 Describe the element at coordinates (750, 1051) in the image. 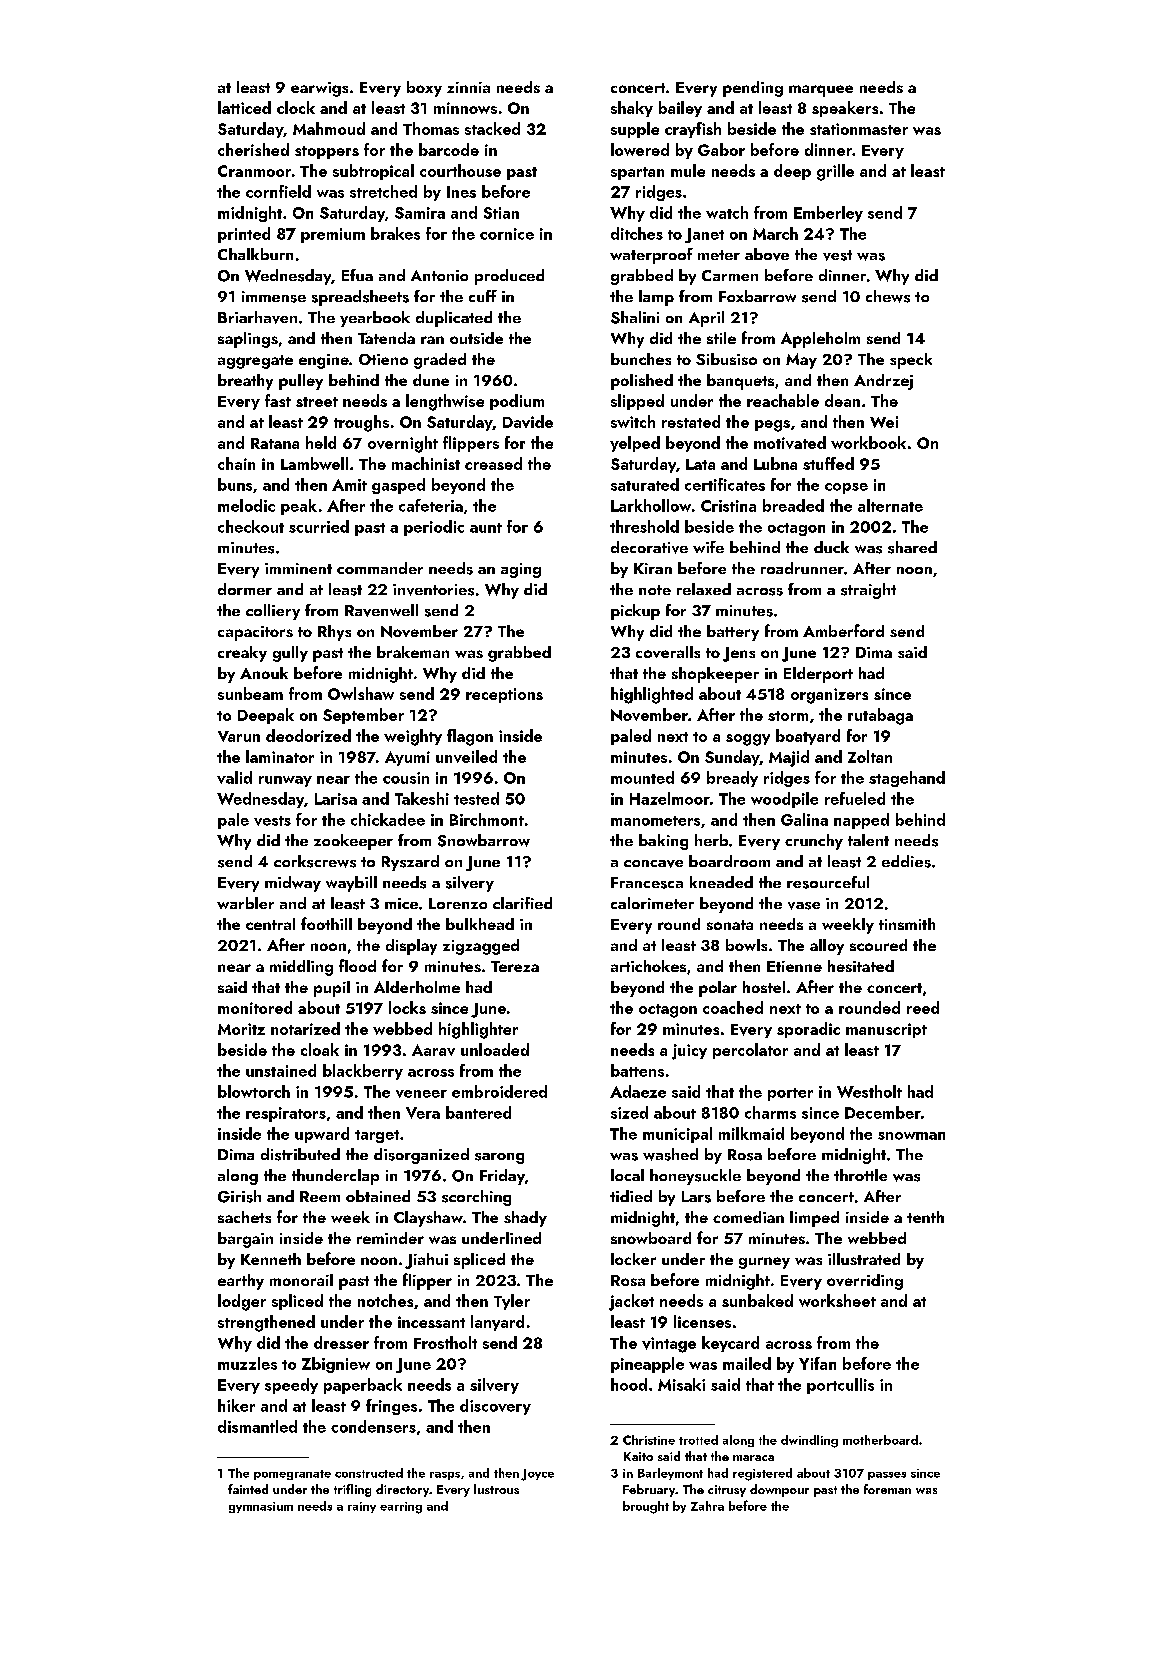

I see `percolator` at that location.
